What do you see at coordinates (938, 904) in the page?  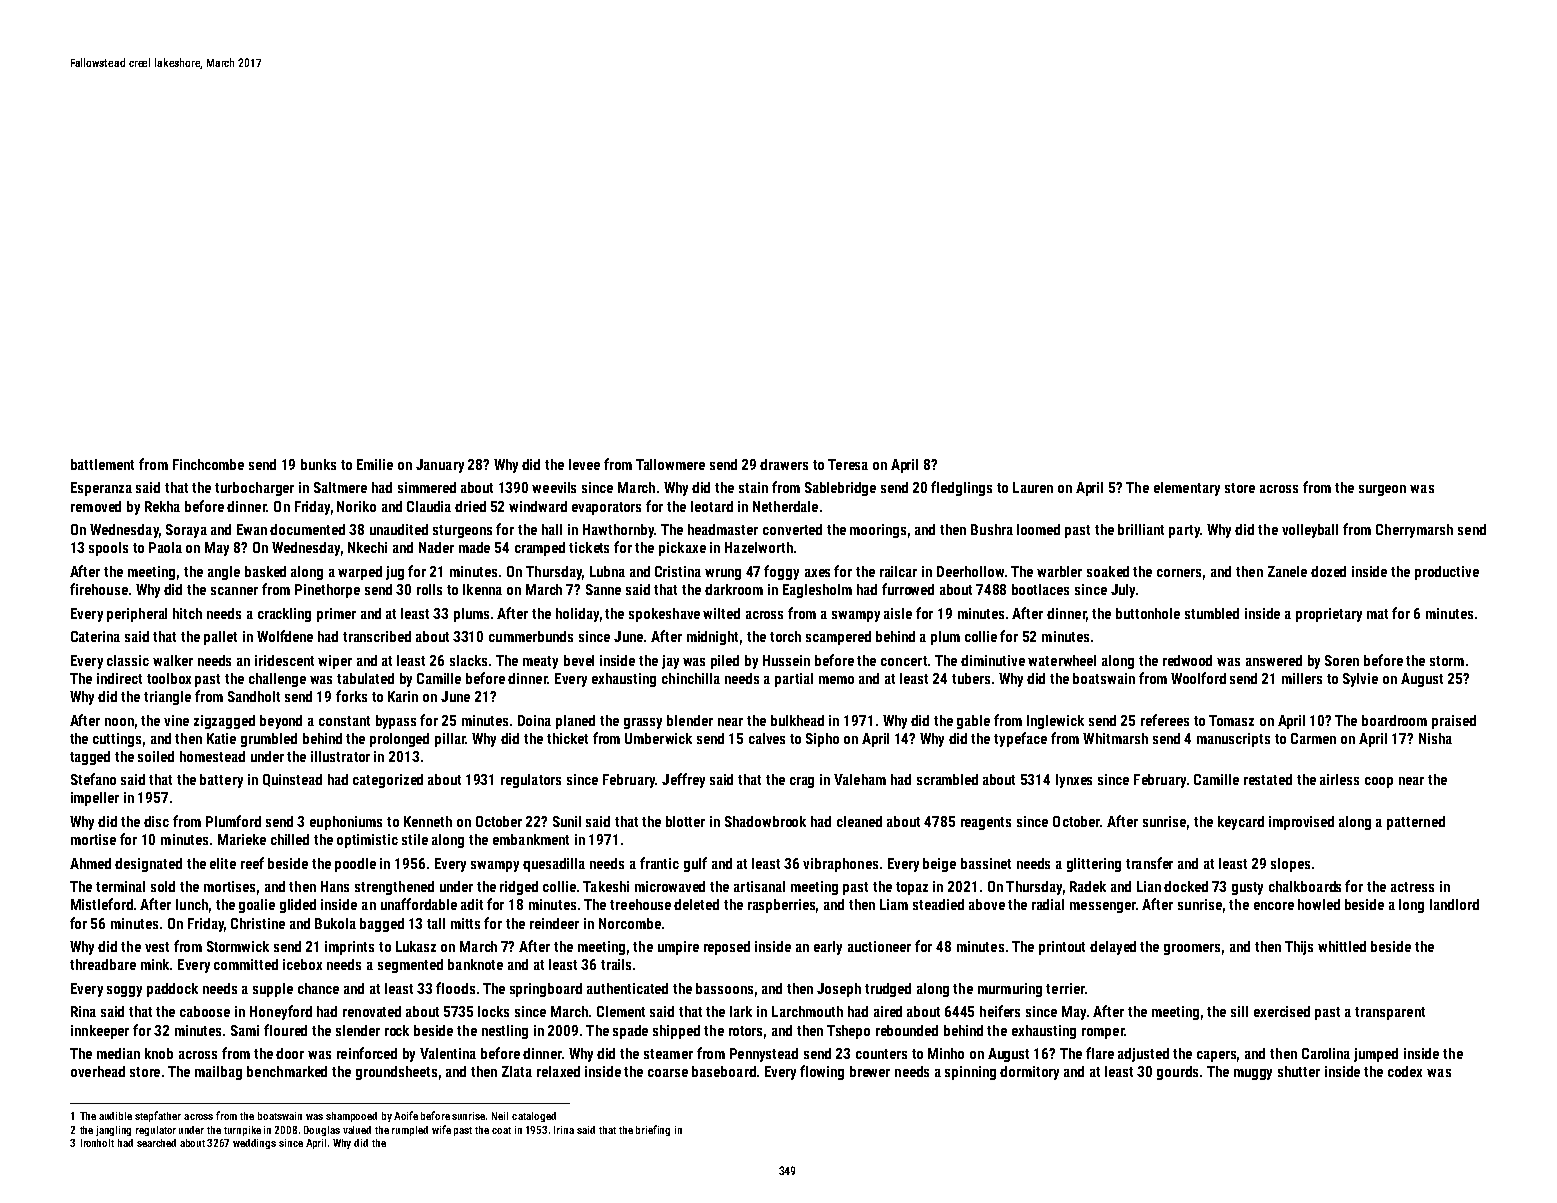 I see `steadied` at bounding box center [938, 904].
